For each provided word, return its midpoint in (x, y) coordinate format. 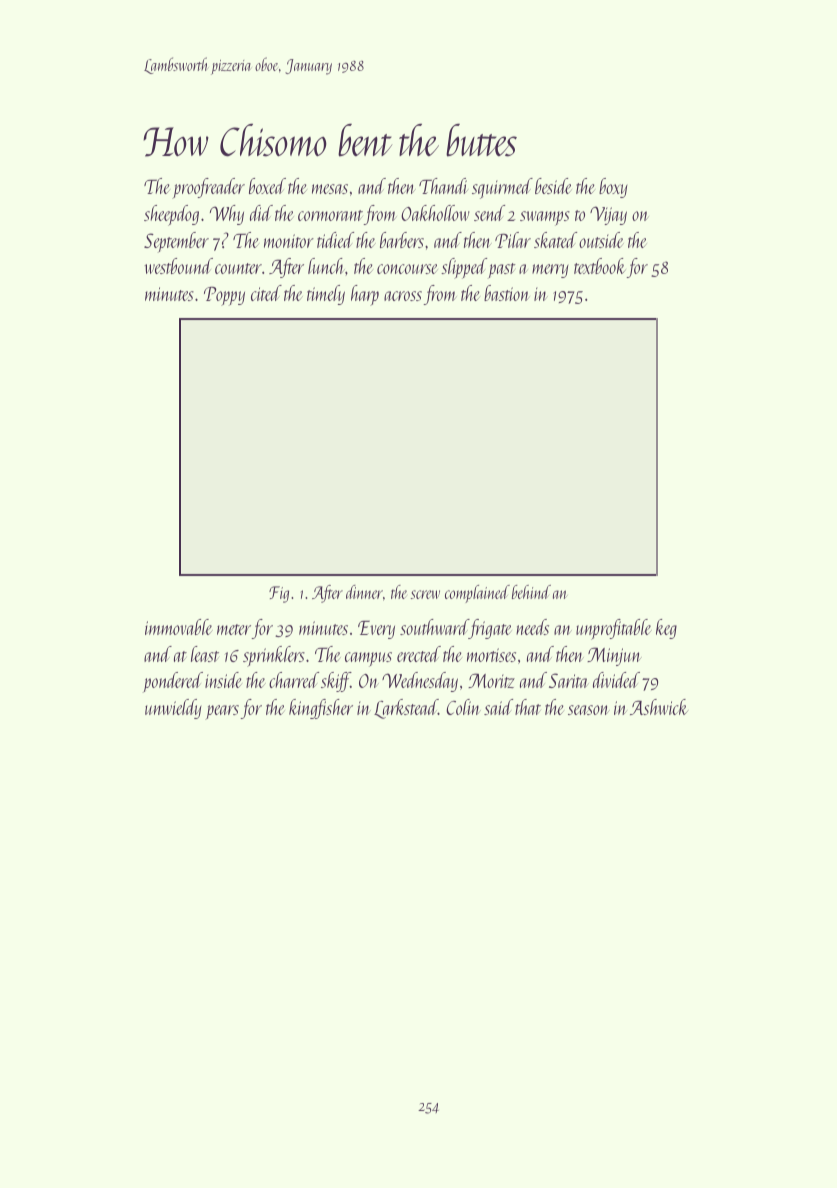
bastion (506, 293)
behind (531, 592)
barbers (402, 240)
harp (365, 295)
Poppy (224, 296)
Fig (279, 594)
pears (222, 712)
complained (477, 594)
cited (266, 293)
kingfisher (321, 709)
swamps (545, 218)
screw (425, 594)
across (403, 296)
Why (227, 215)
